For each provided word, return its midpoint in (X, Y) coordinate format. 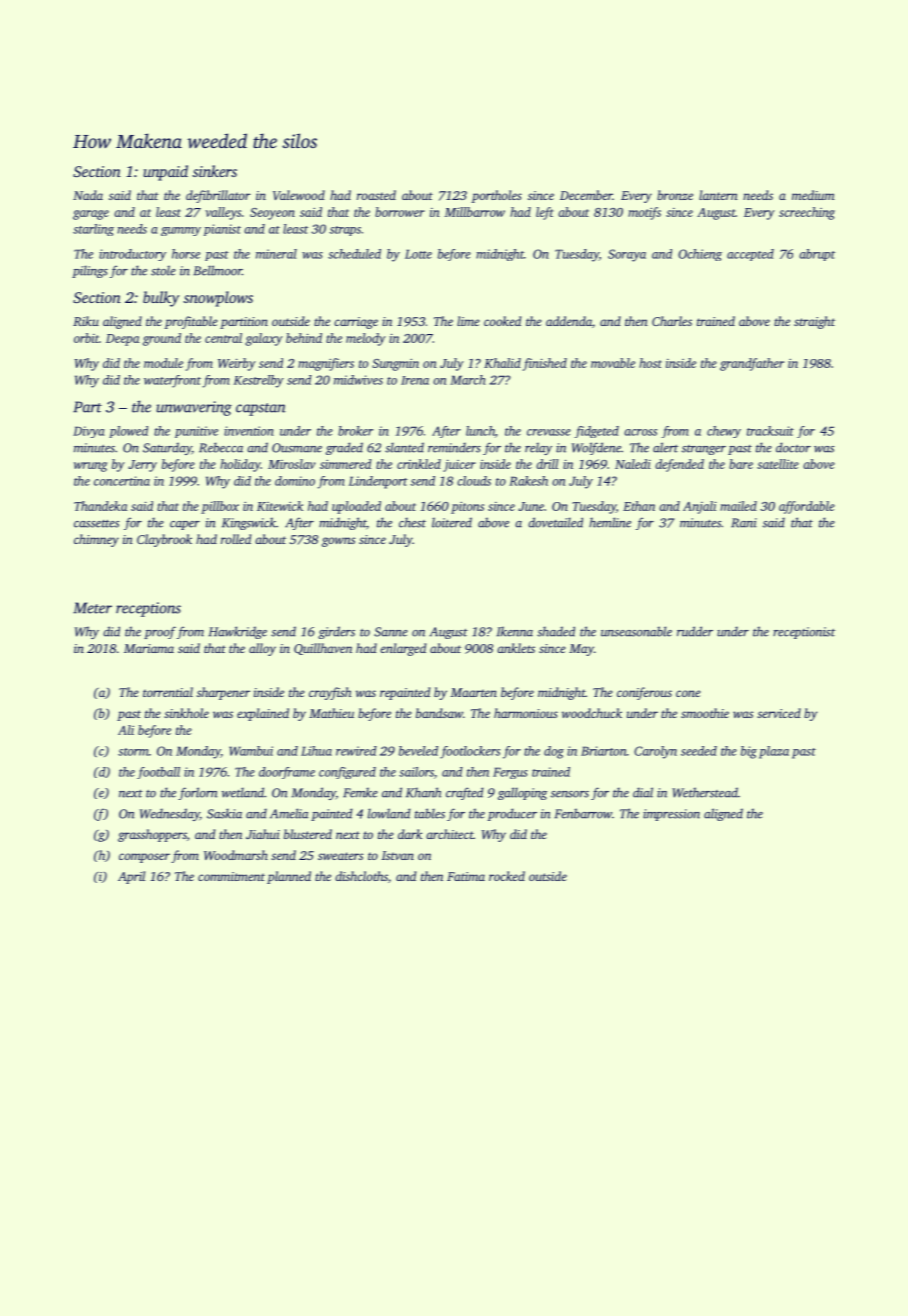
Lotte (418, 254)
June (531, 506)
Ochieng (700, 255)
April (131, 877)
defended (679, 465)
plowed (129, 432)
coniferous (644, 693)
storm (133, 752)
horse (186, 254)
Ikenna (515, 631)
